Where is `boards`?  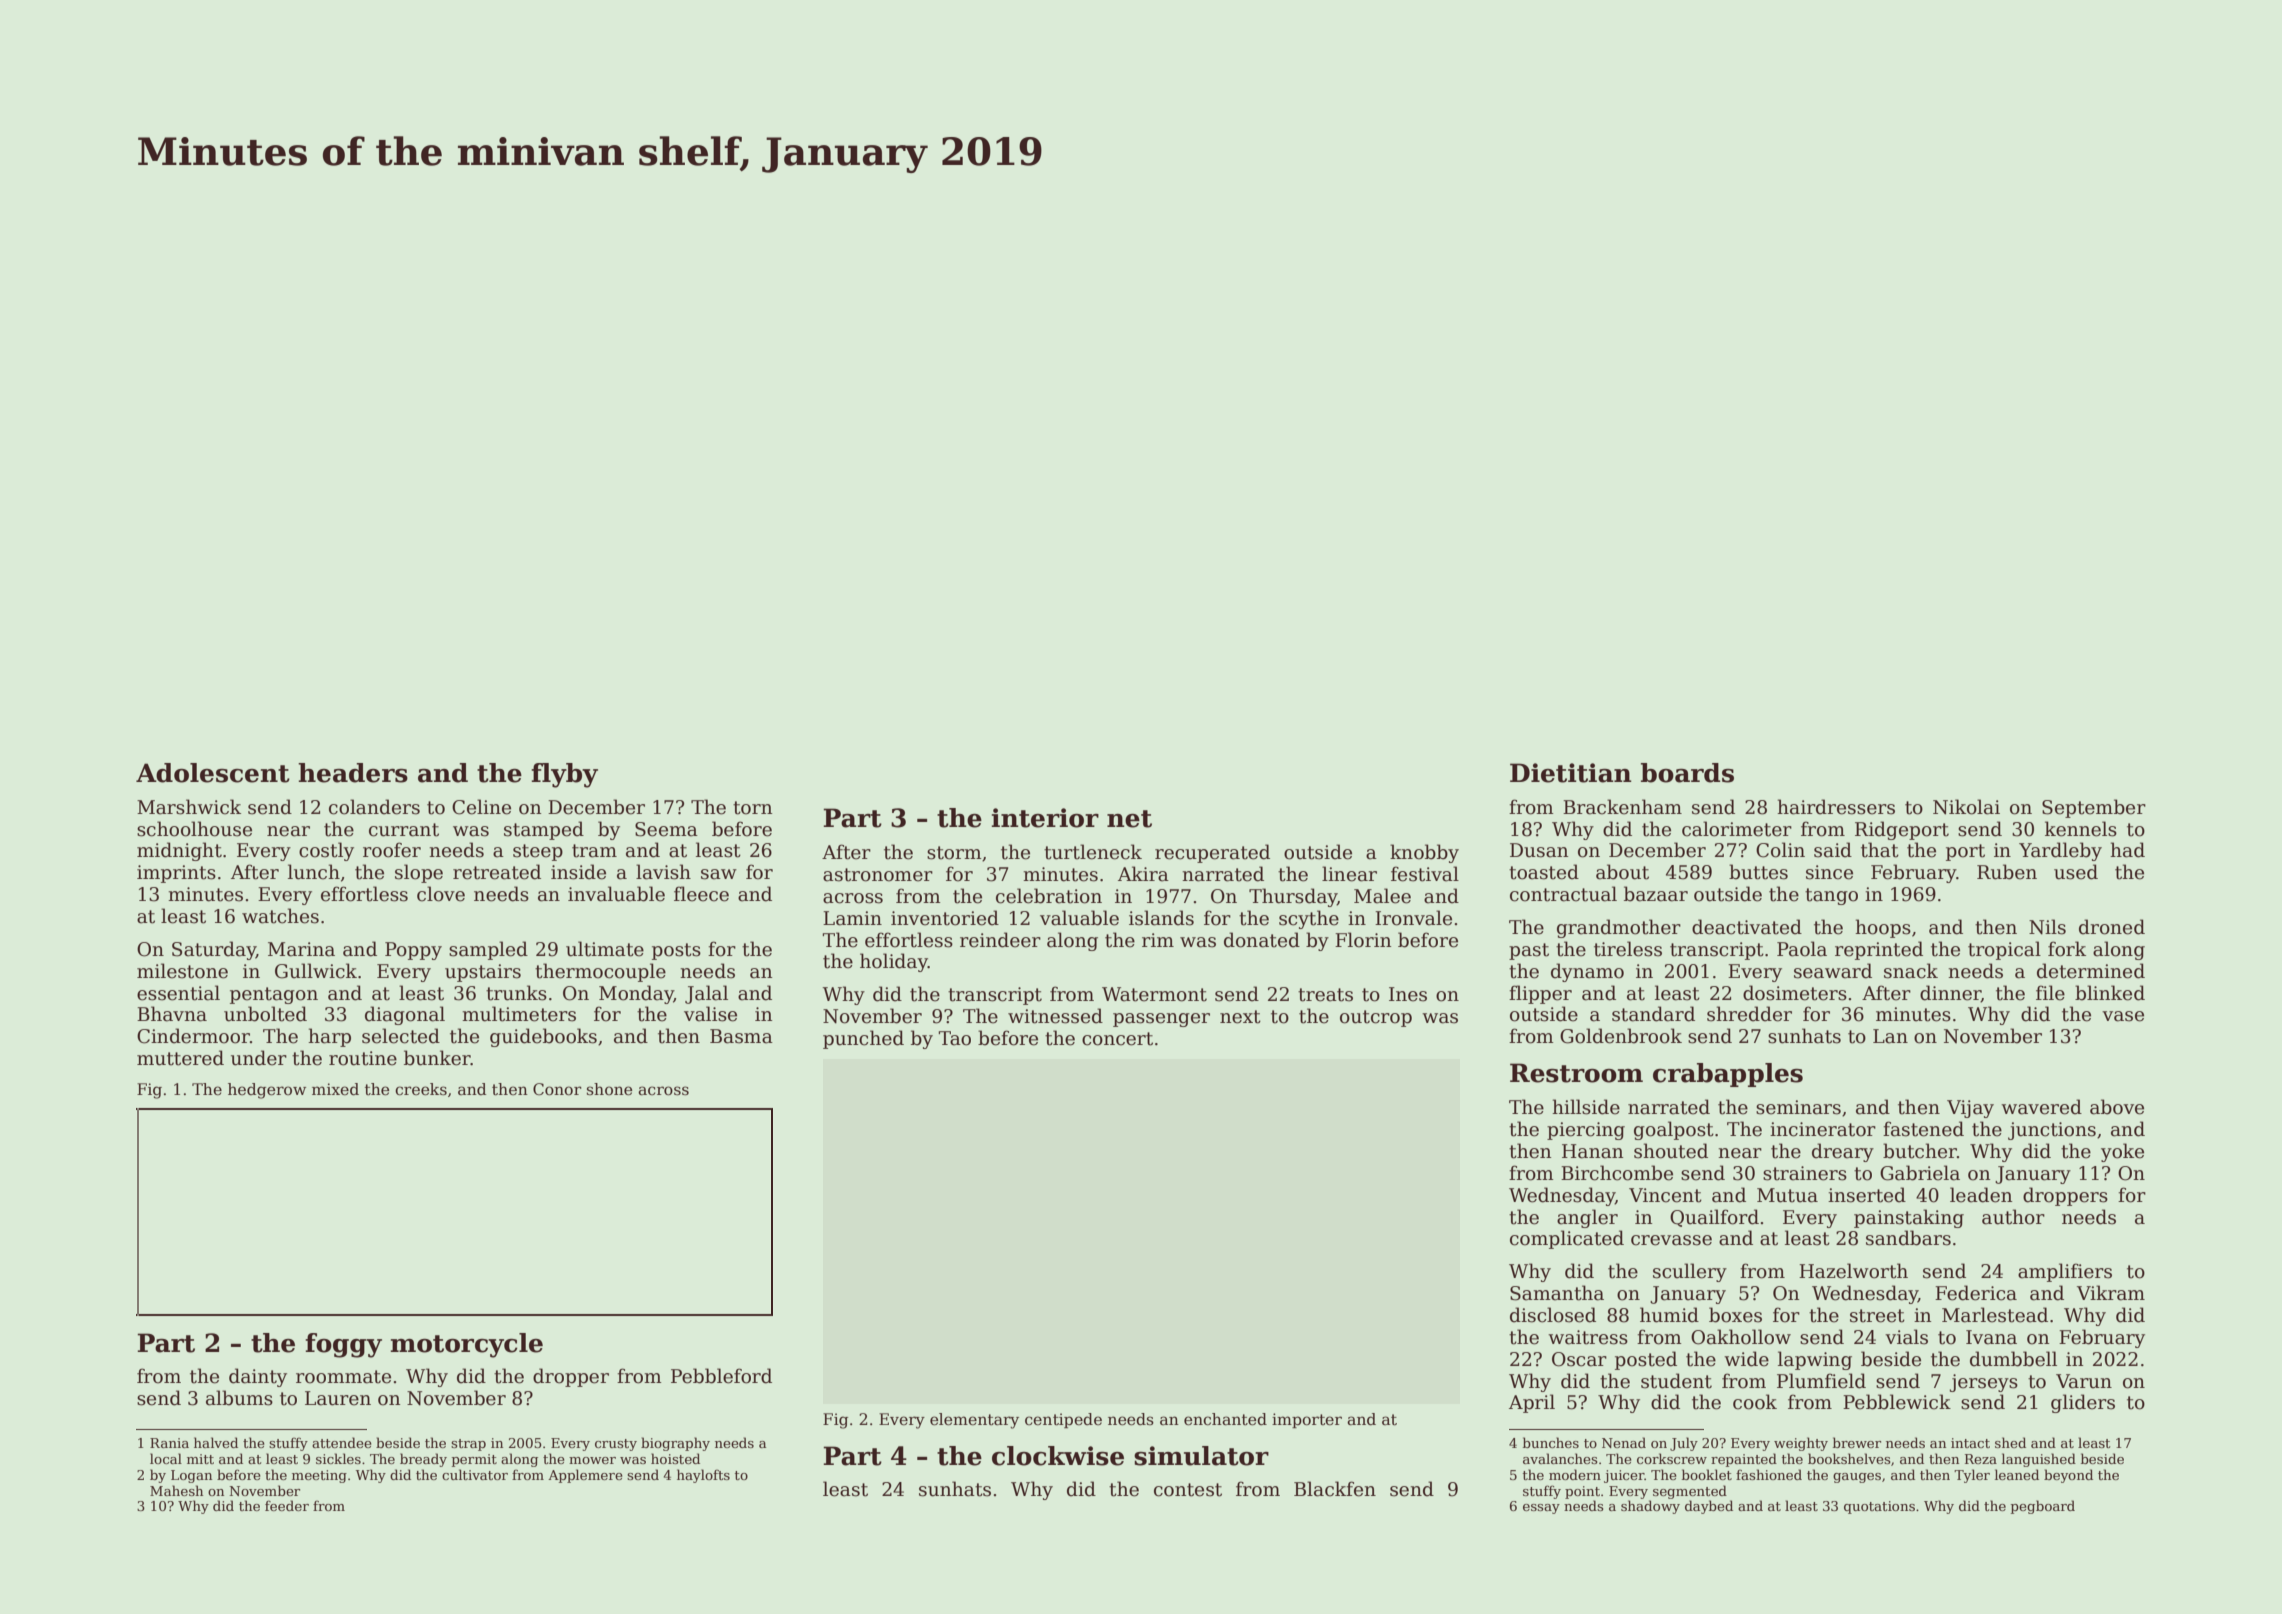
boards is located at coordinates (1687, 773).
